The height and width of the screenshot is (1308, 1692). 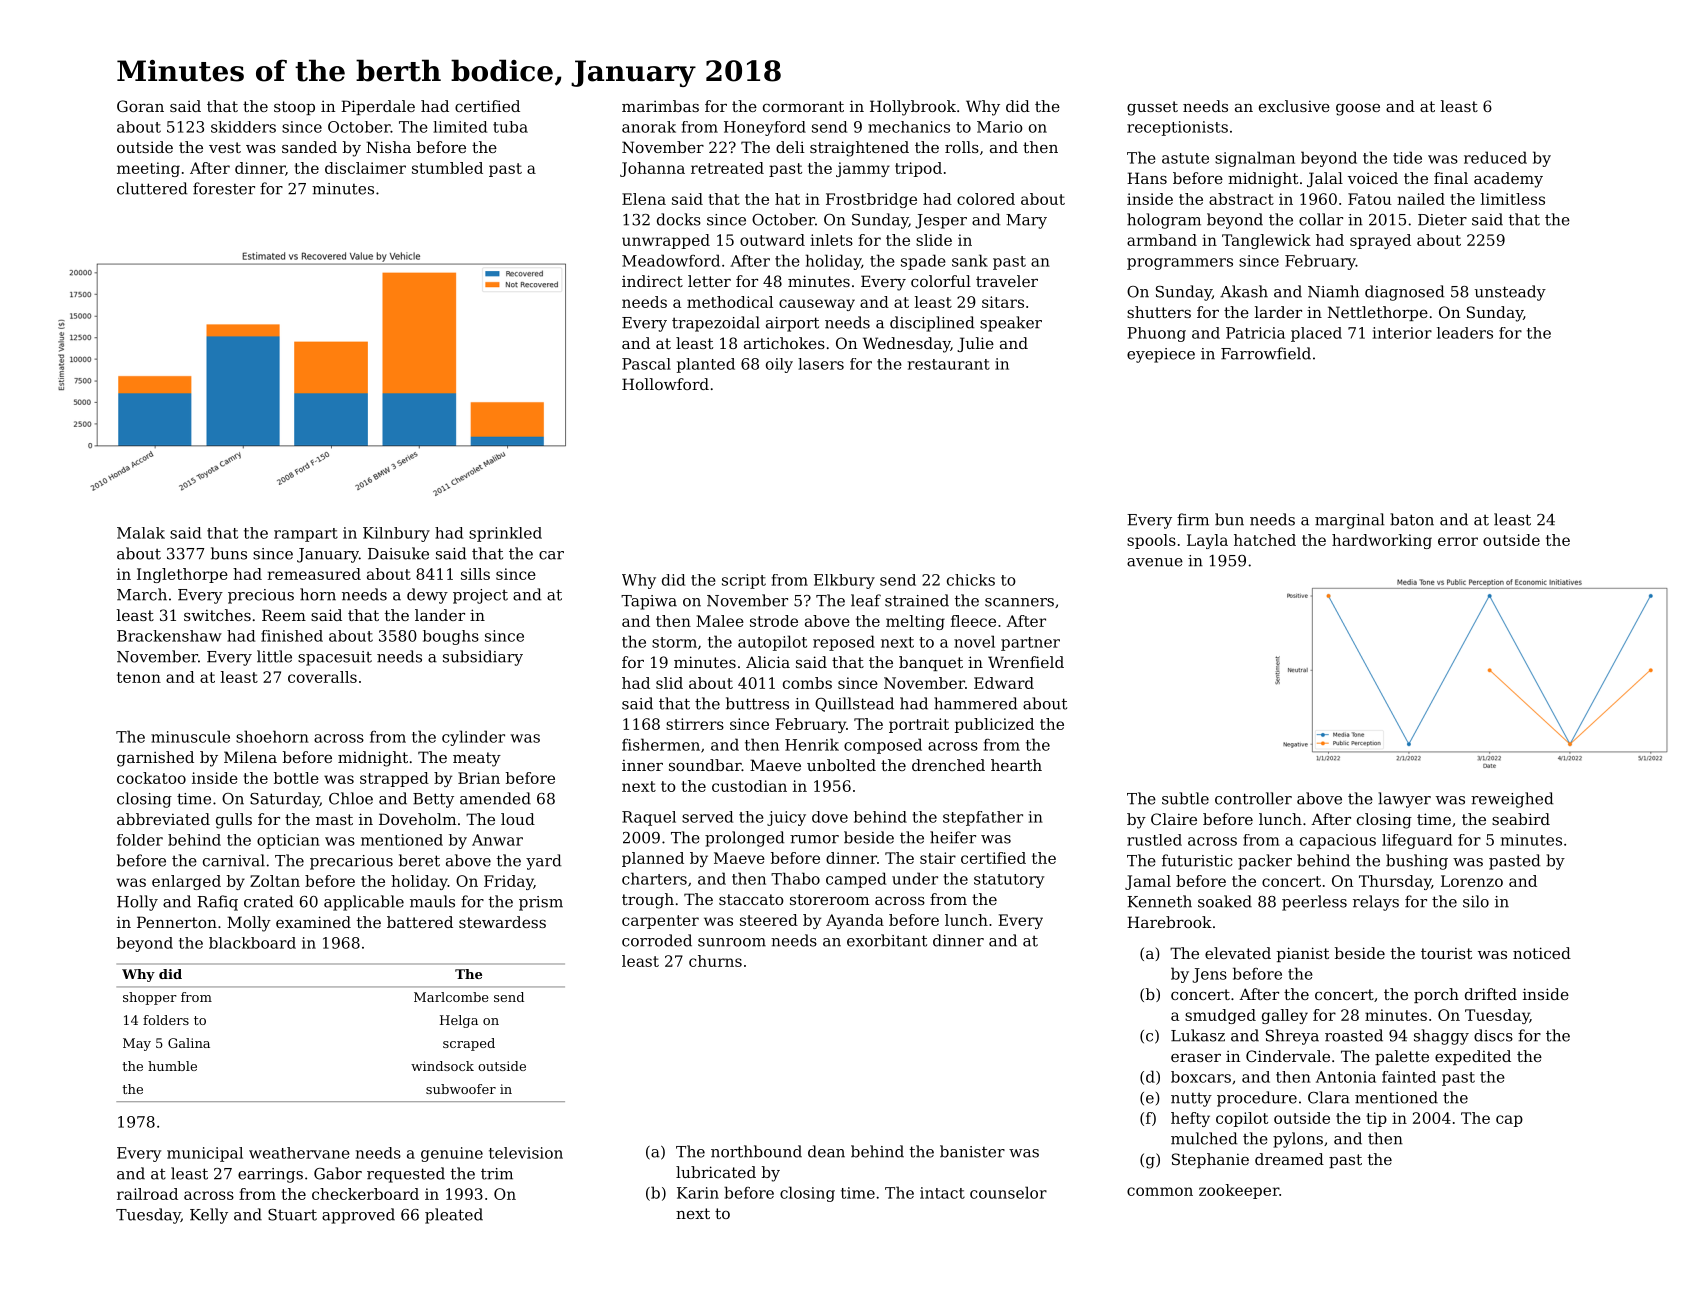 What do you see at coordinates (1289, 1159) in the screenshot?
I see `dreamed` at bounding box center [1289, 1159].
